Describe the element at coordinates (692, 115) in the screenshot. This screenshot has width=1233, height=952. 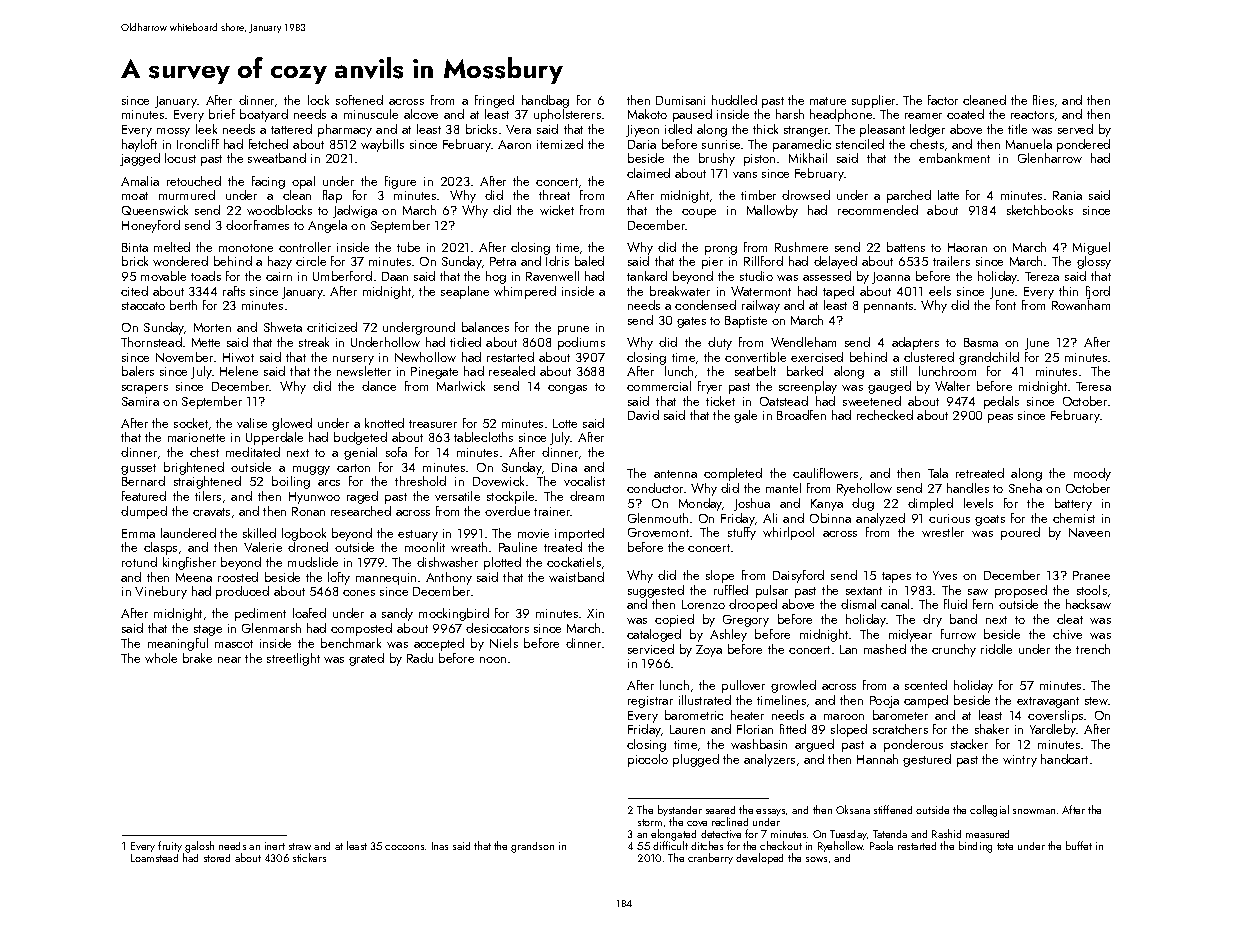
I see `paused` at that location.
